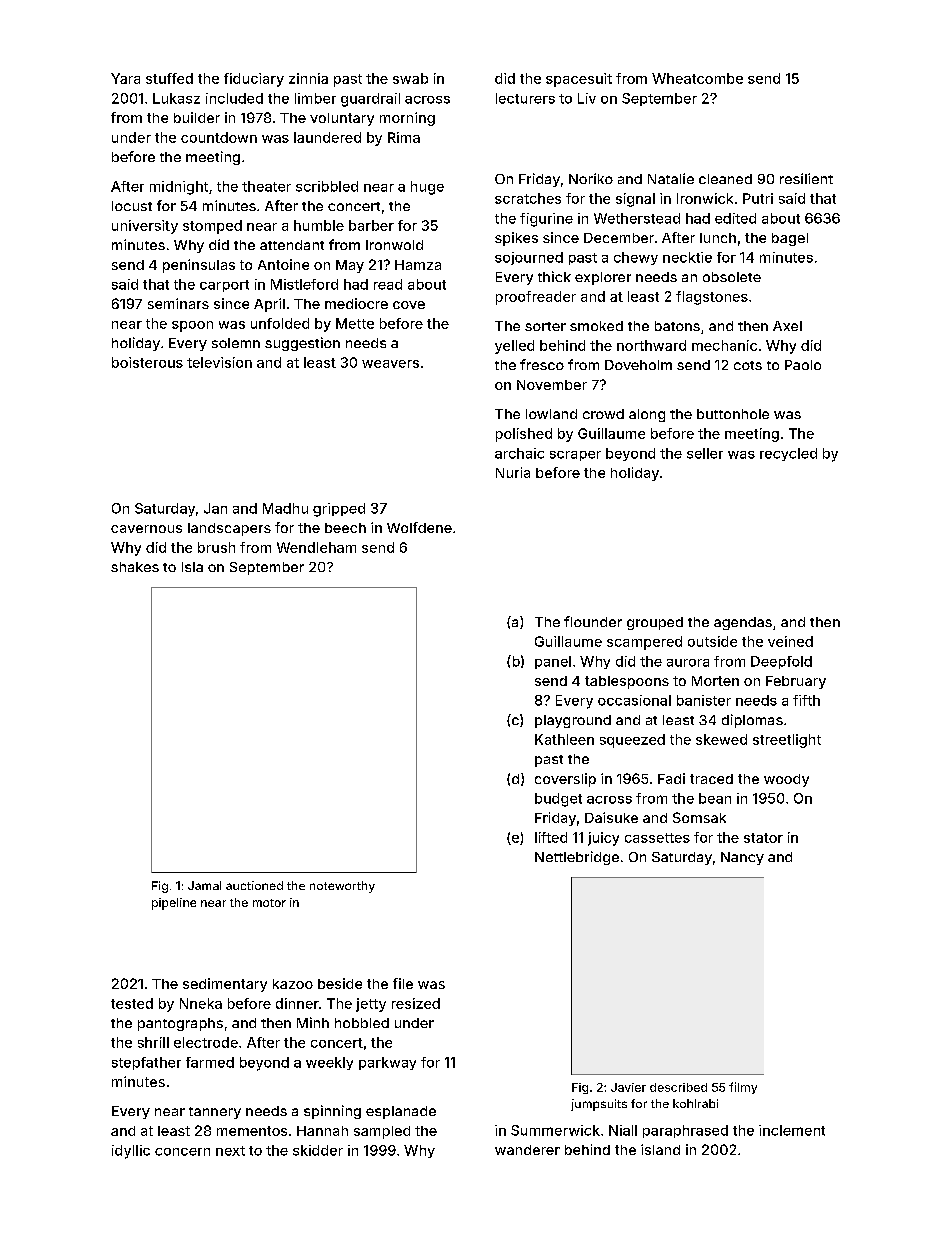 The width and height of the screenshot is (952, 1233). What do you see at coordinates (553, 662) in the screenshot?
I see `panel` at bounding box center [553, 662].
